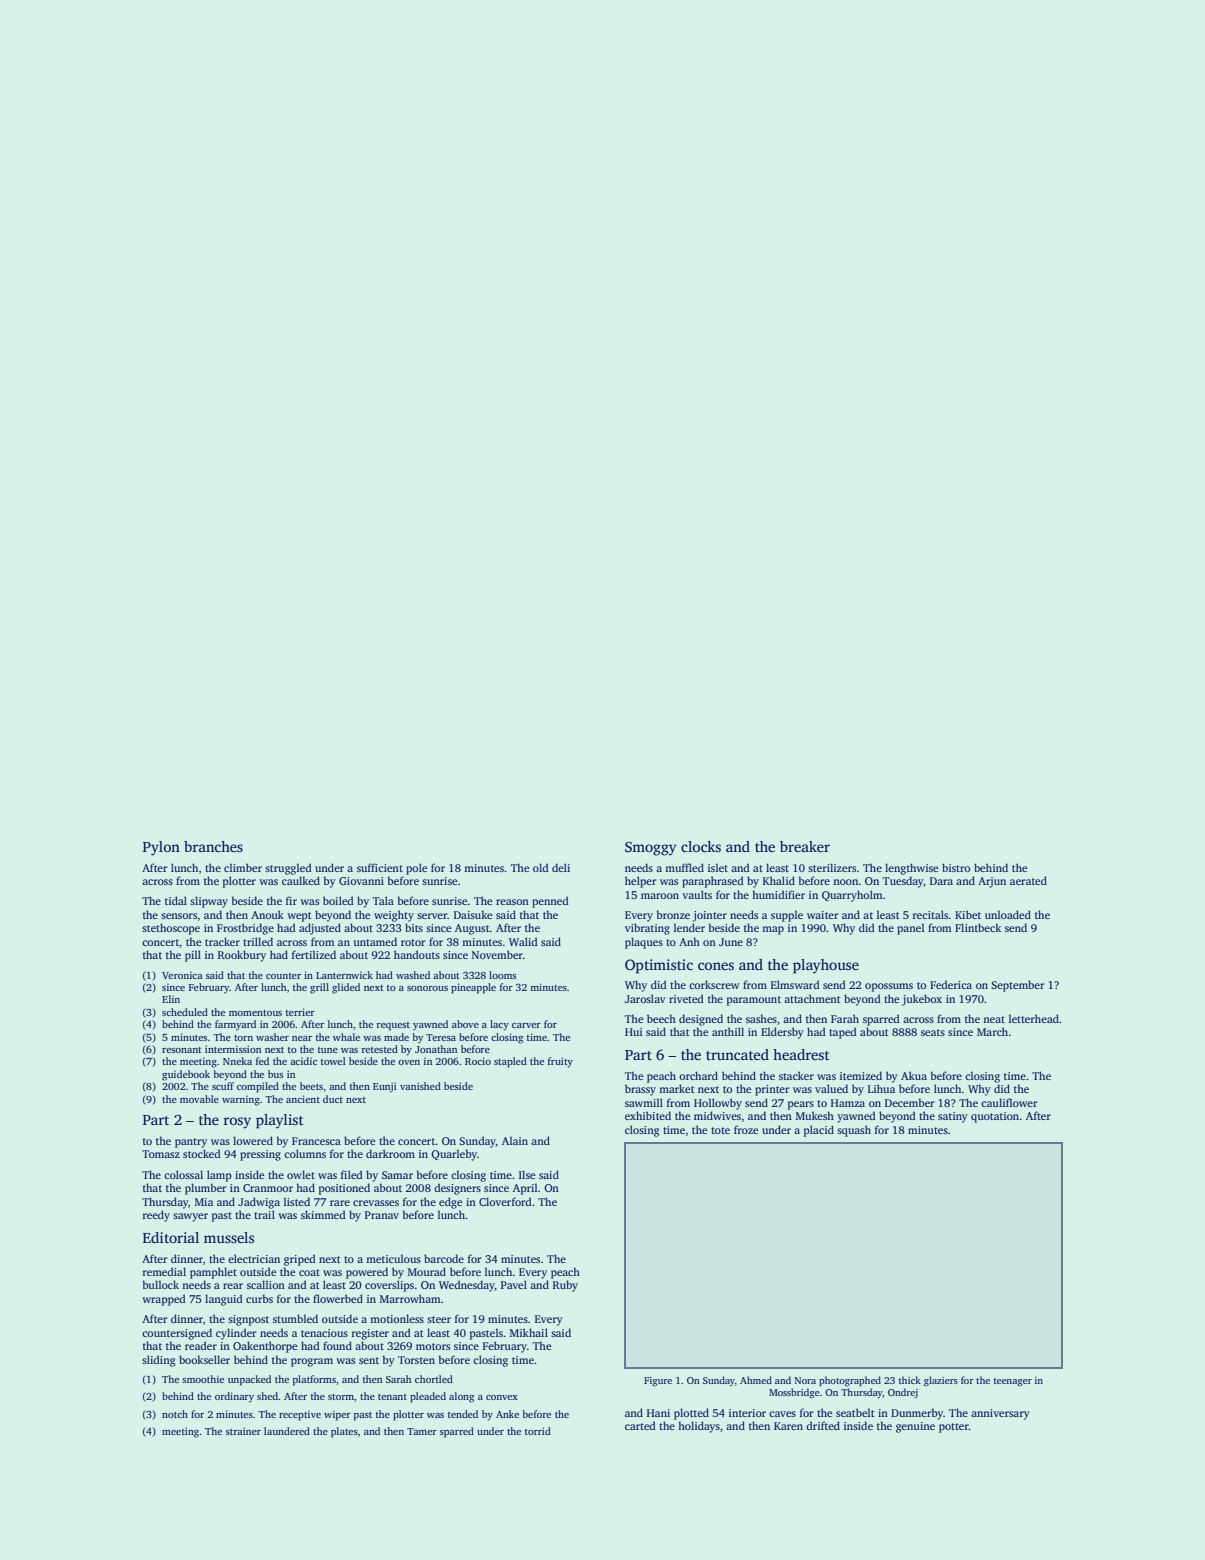  Describe the element at coordinates (175, 1414) in the document. I see `notch` at that location.
